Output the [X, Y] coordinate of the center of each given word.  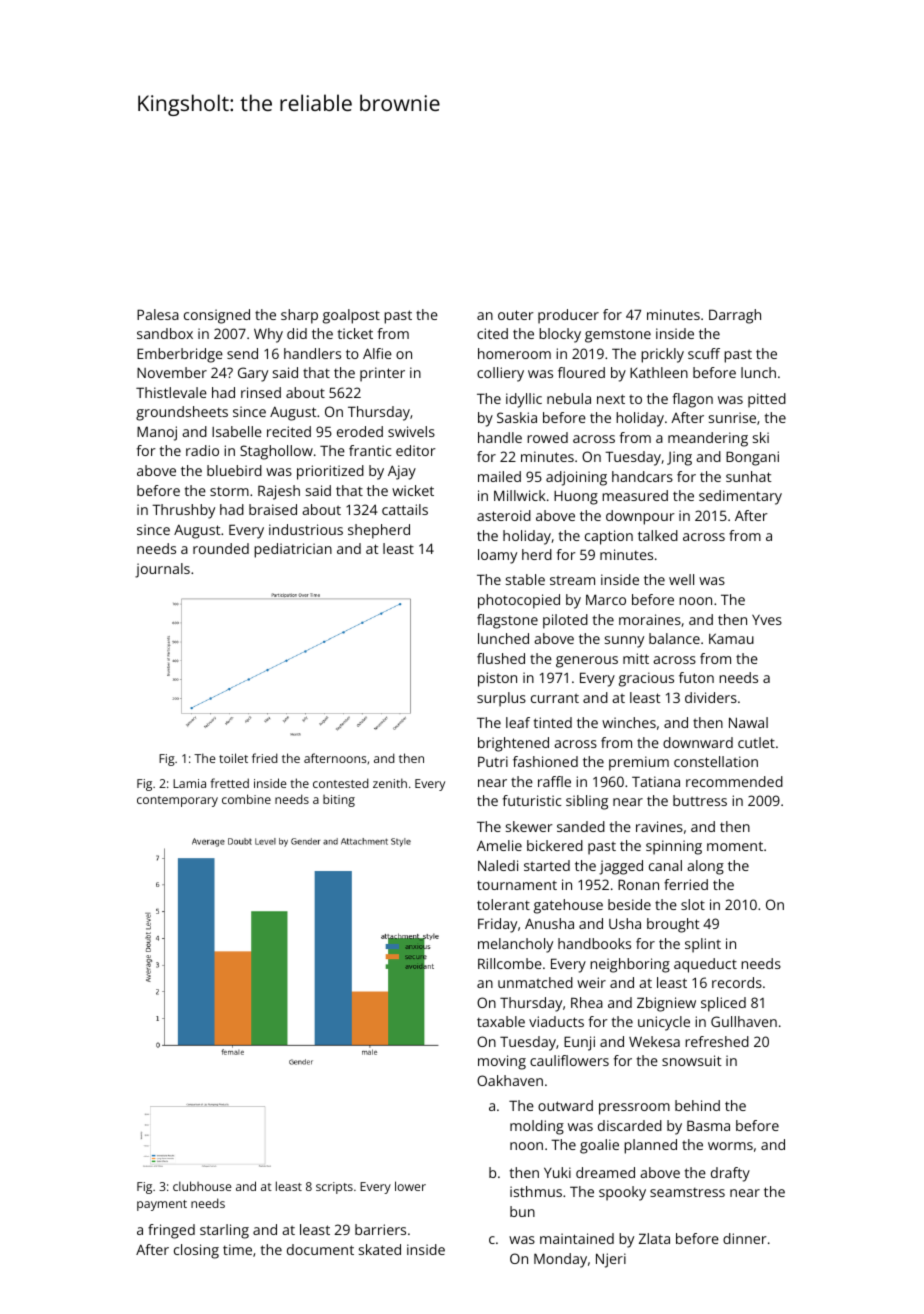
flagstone [507, 621]
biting [339, 801]
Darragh [735, 316]
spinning [674, 847]
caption [609, 537]
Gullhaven [744, 1021]
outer [516, 315]
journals [162, 570]
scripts [334, 1188]
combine [246, 799]
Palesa [158, 314]
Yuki [557, 1172]
